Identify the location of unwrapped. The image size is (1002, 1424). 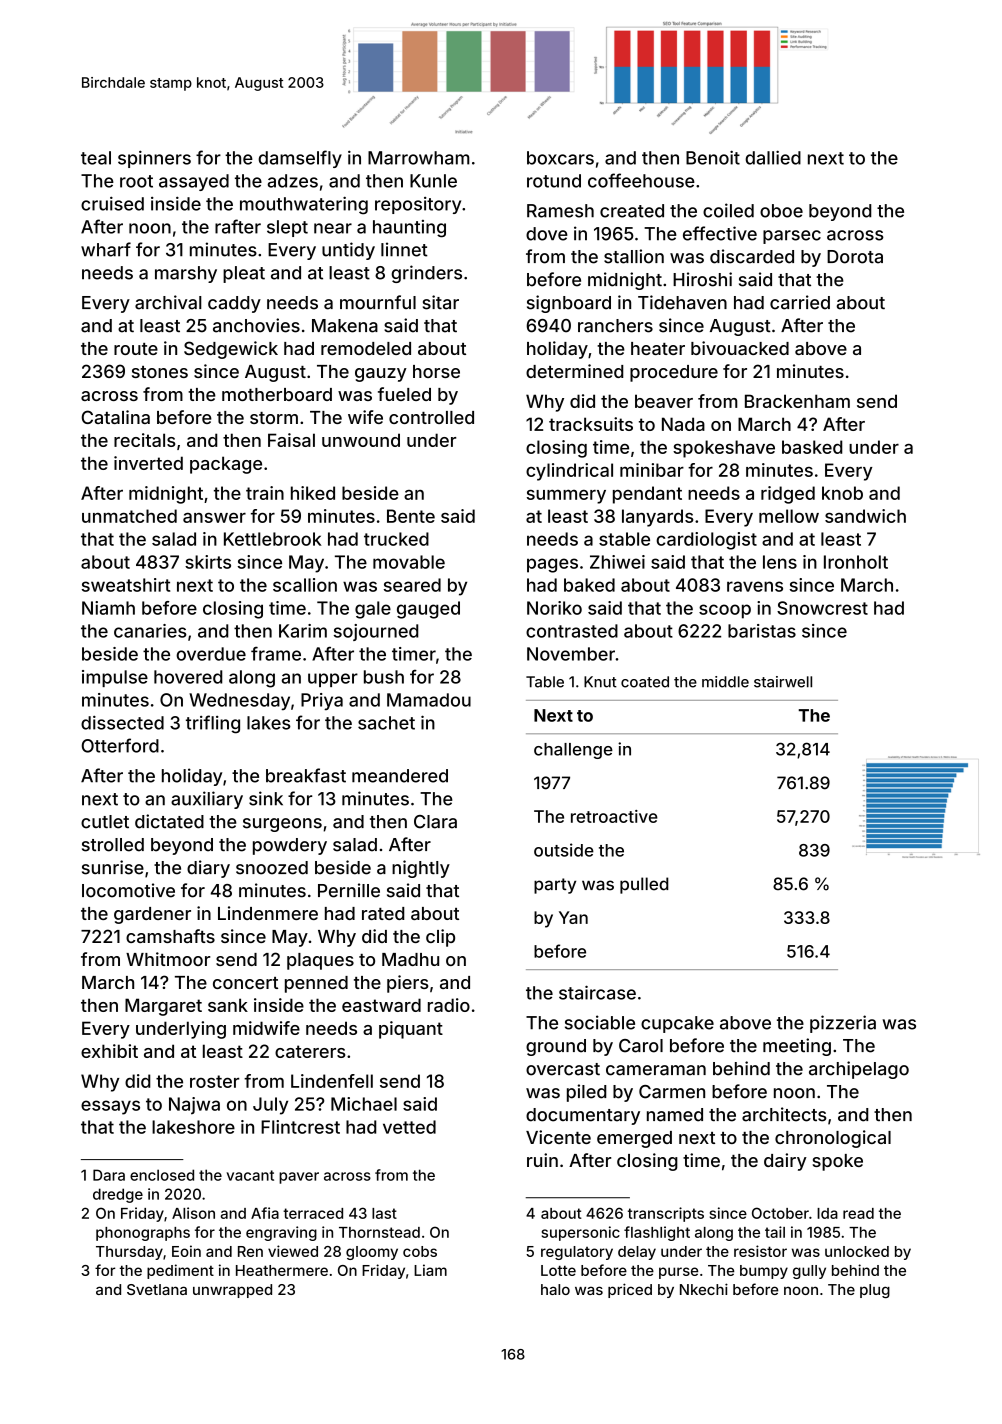
(232, 1291).
